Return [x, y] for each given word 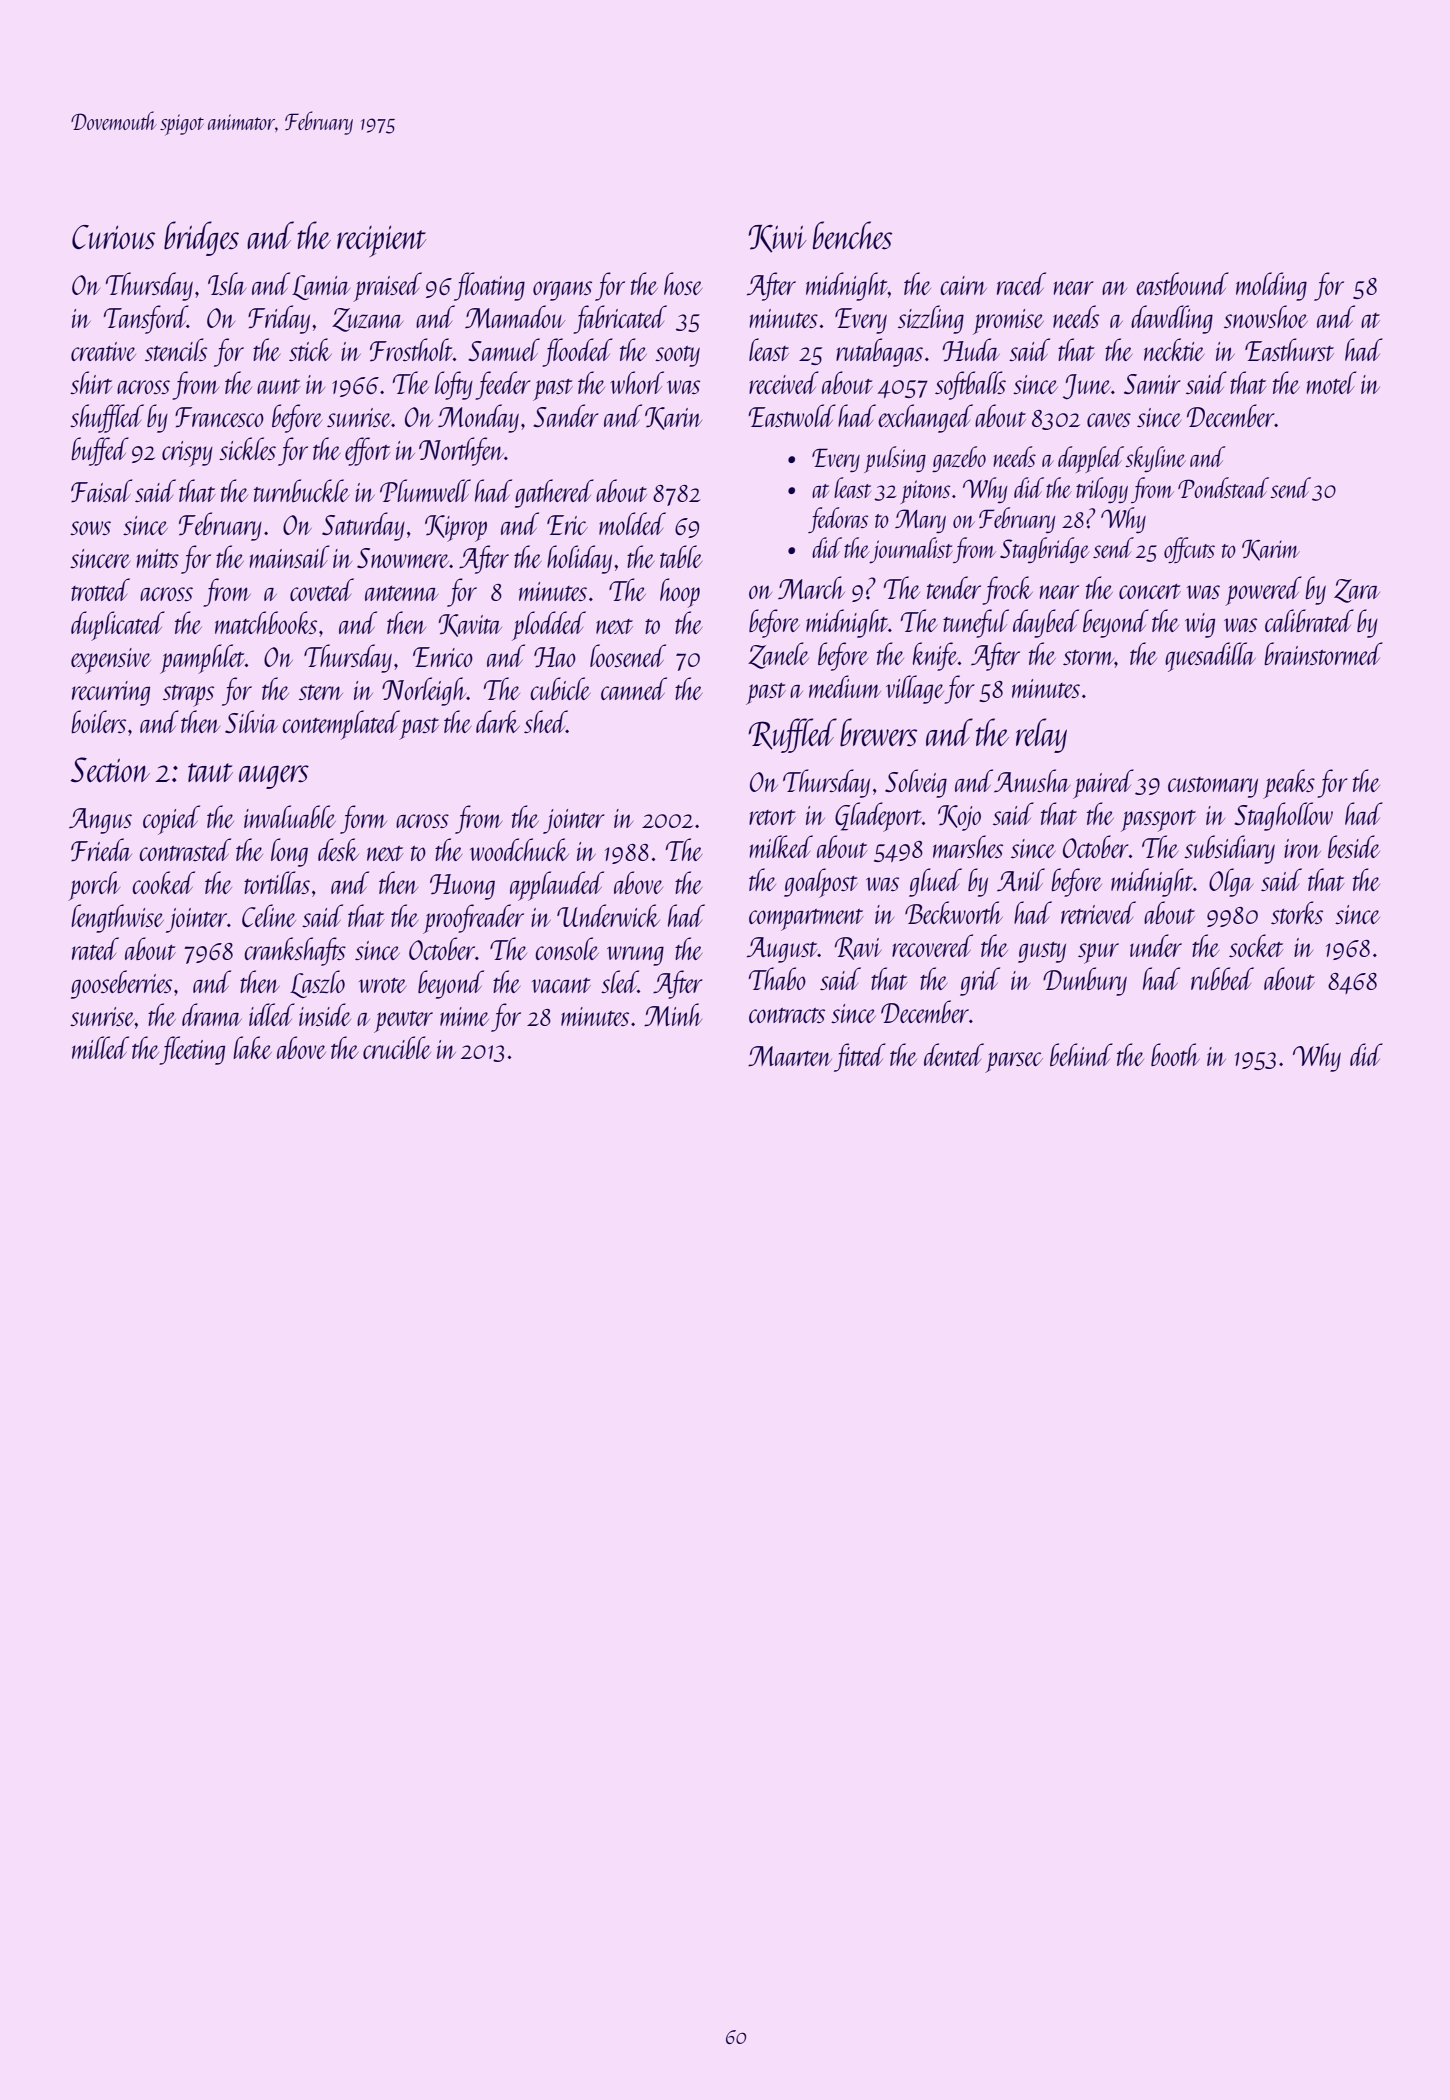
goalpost [821, 883]
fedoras [838, 520]
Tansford [146, 319]
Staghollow [1283, 816]
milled [100, 1047]
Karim [1271, 550]
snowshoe [1266, 316]
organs [562, 291]
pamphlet [202, 659]
